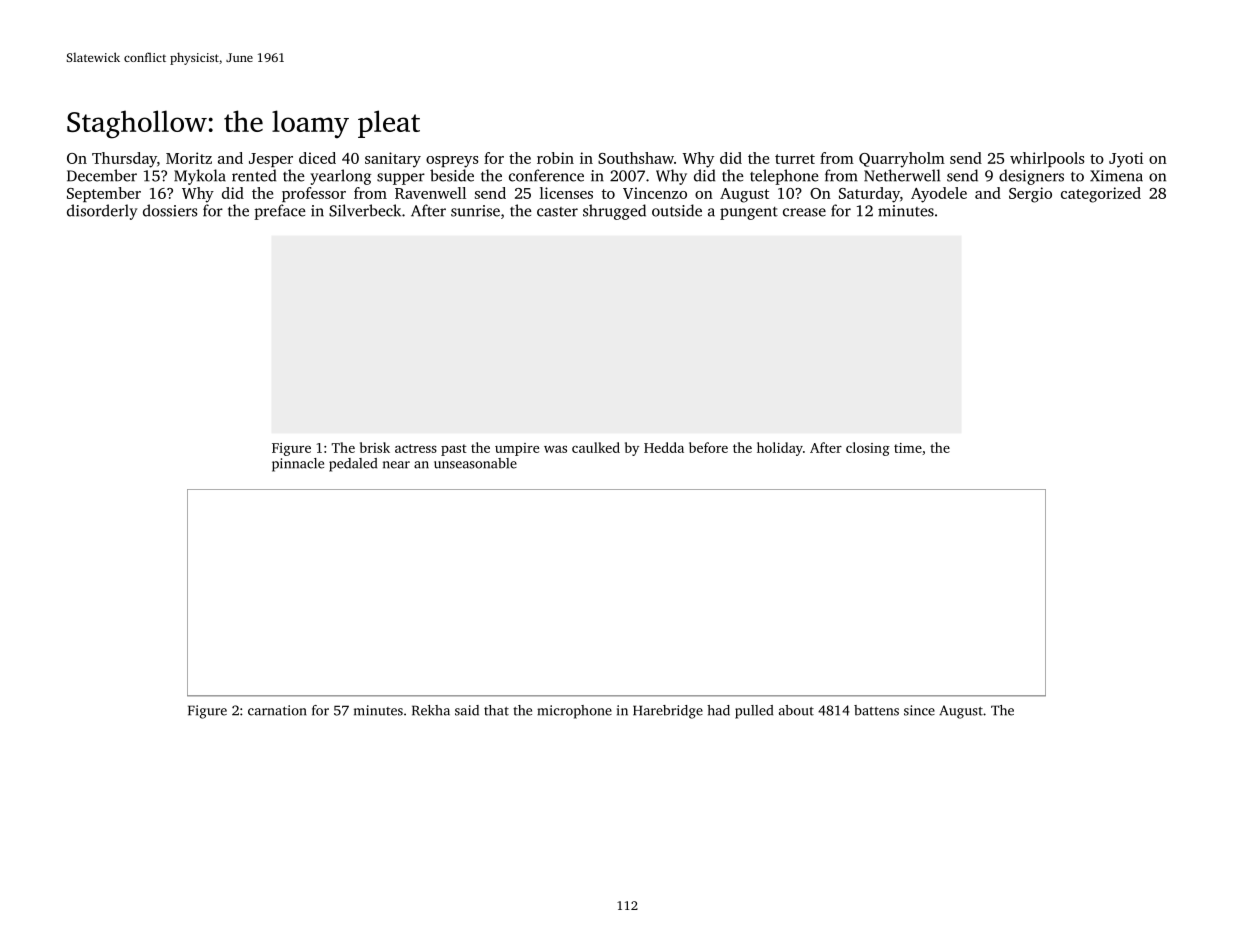 The height and width of the document is (952, 1233). What do you see at coordinates (795, 159) in the document?
I see `turret` at bounding box center [795, 159].
